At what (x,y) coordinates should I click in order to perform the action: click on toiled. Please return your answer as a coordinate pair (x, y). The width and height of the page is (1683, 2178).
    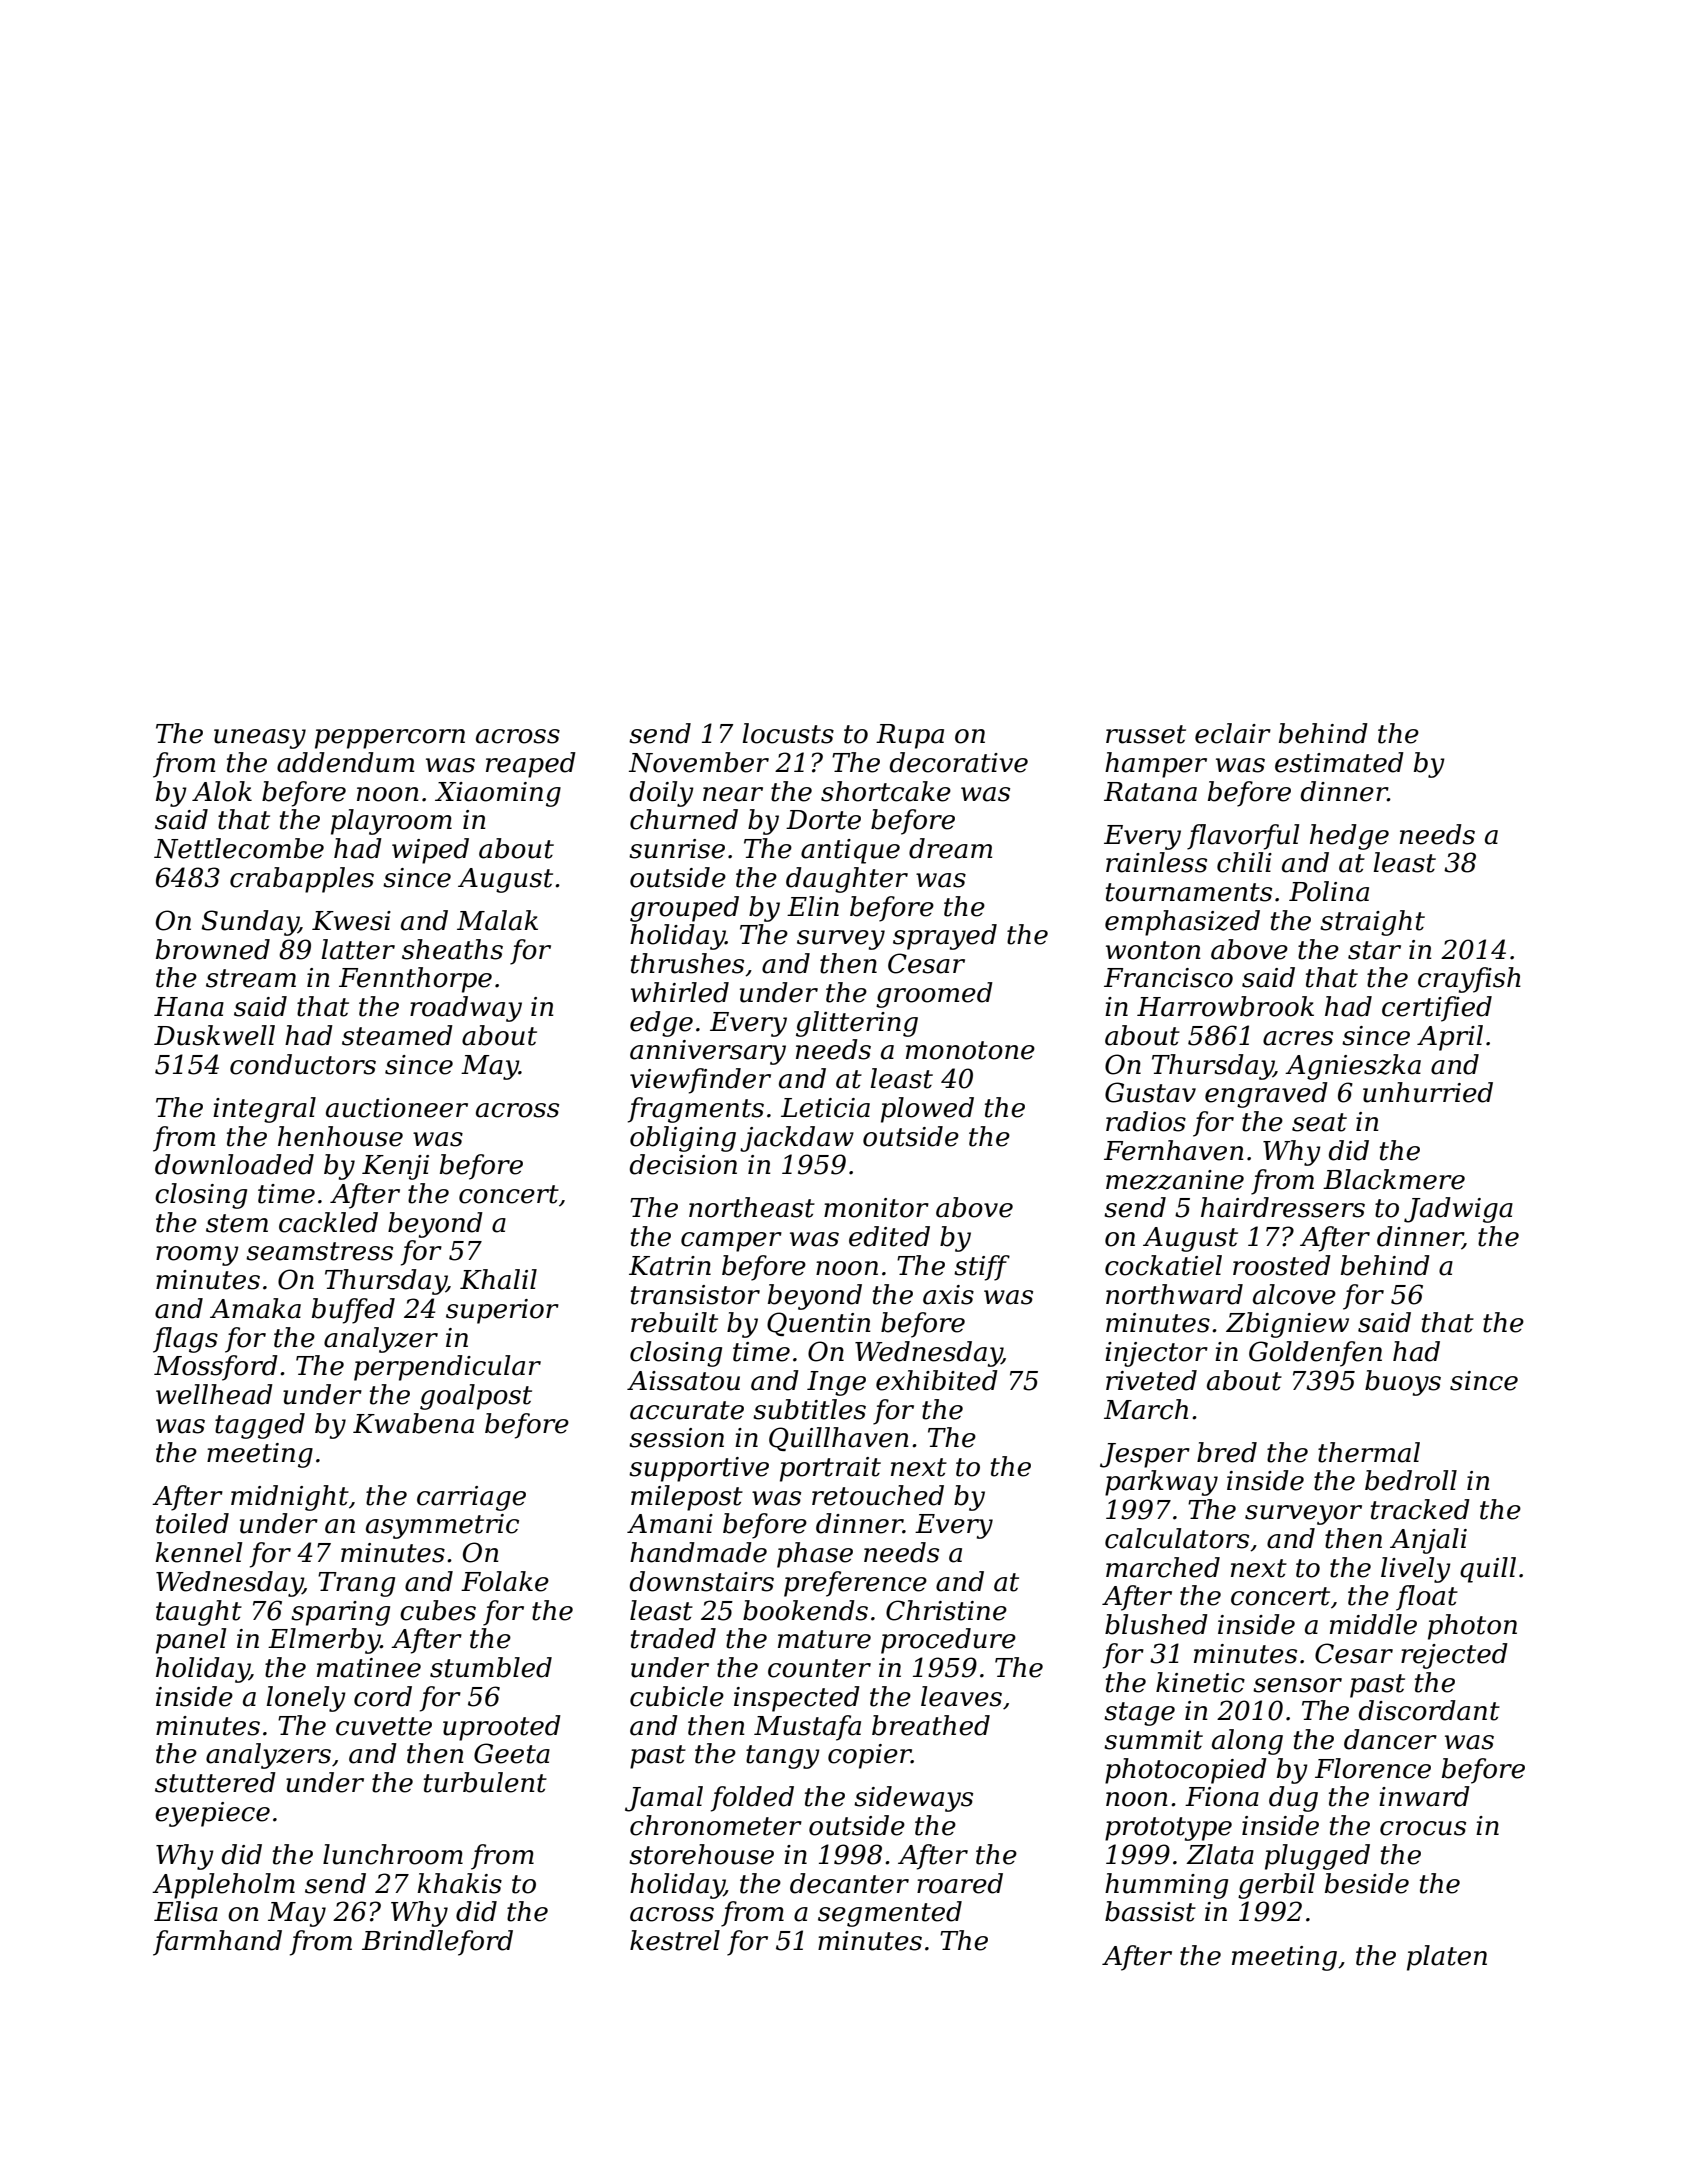
    Looking at the image, I should click on (192, 1523).
